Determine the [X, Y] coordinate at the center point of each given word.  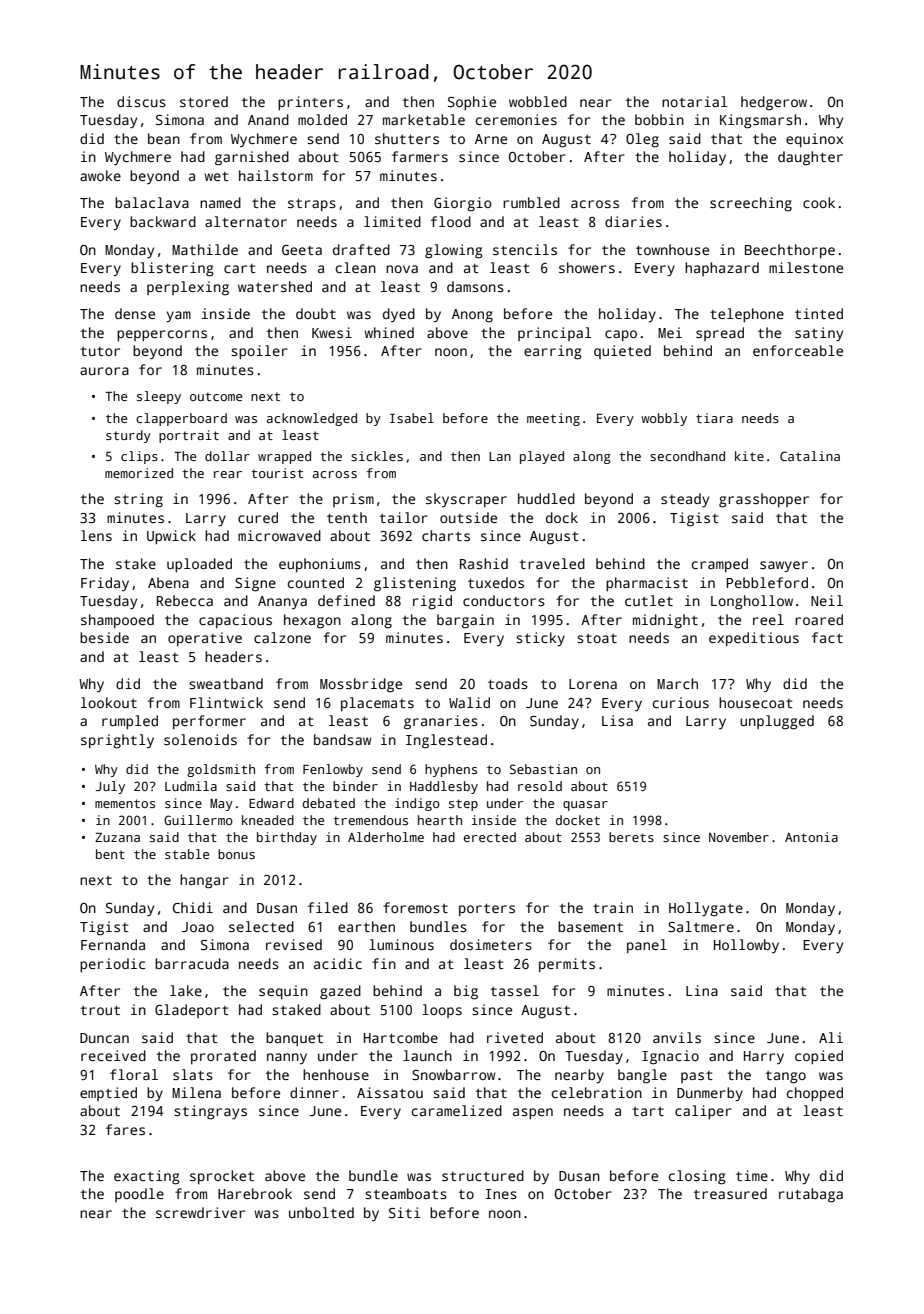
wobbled [538, 101]
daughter [810, 158]
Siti [405, 1212]
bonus [236, 854]
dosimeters [491, 944]
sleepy [159, 397]
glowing [454, 251]
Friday [105, 584]
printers [310, 103]
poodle [139, 1195]
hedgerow [774, 103]
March [677, 683]
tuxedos [496, 582]
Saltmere [701, 926]
